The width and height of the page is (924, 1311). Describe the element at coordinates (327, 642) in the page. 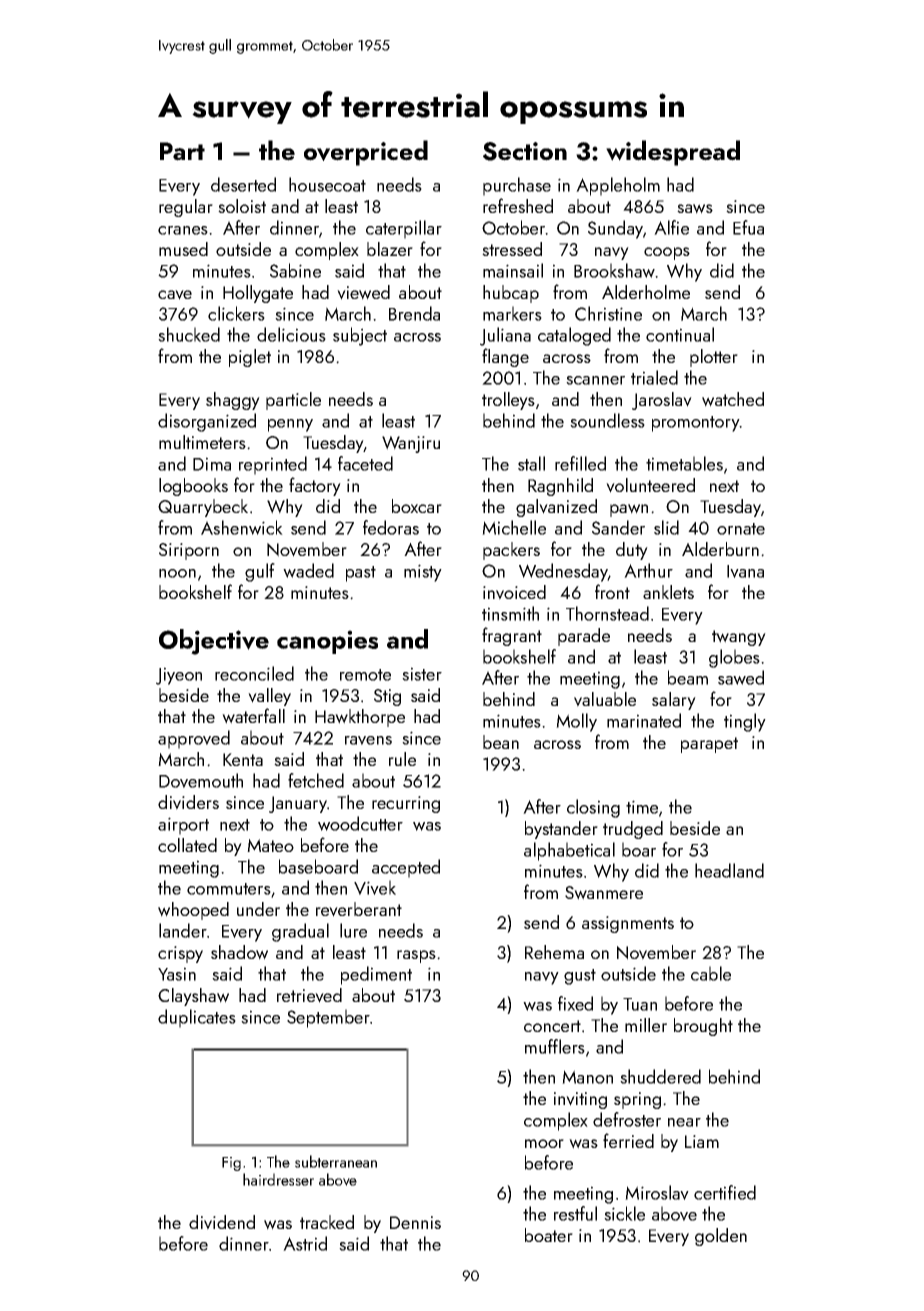

I see `canopies` at that location.
